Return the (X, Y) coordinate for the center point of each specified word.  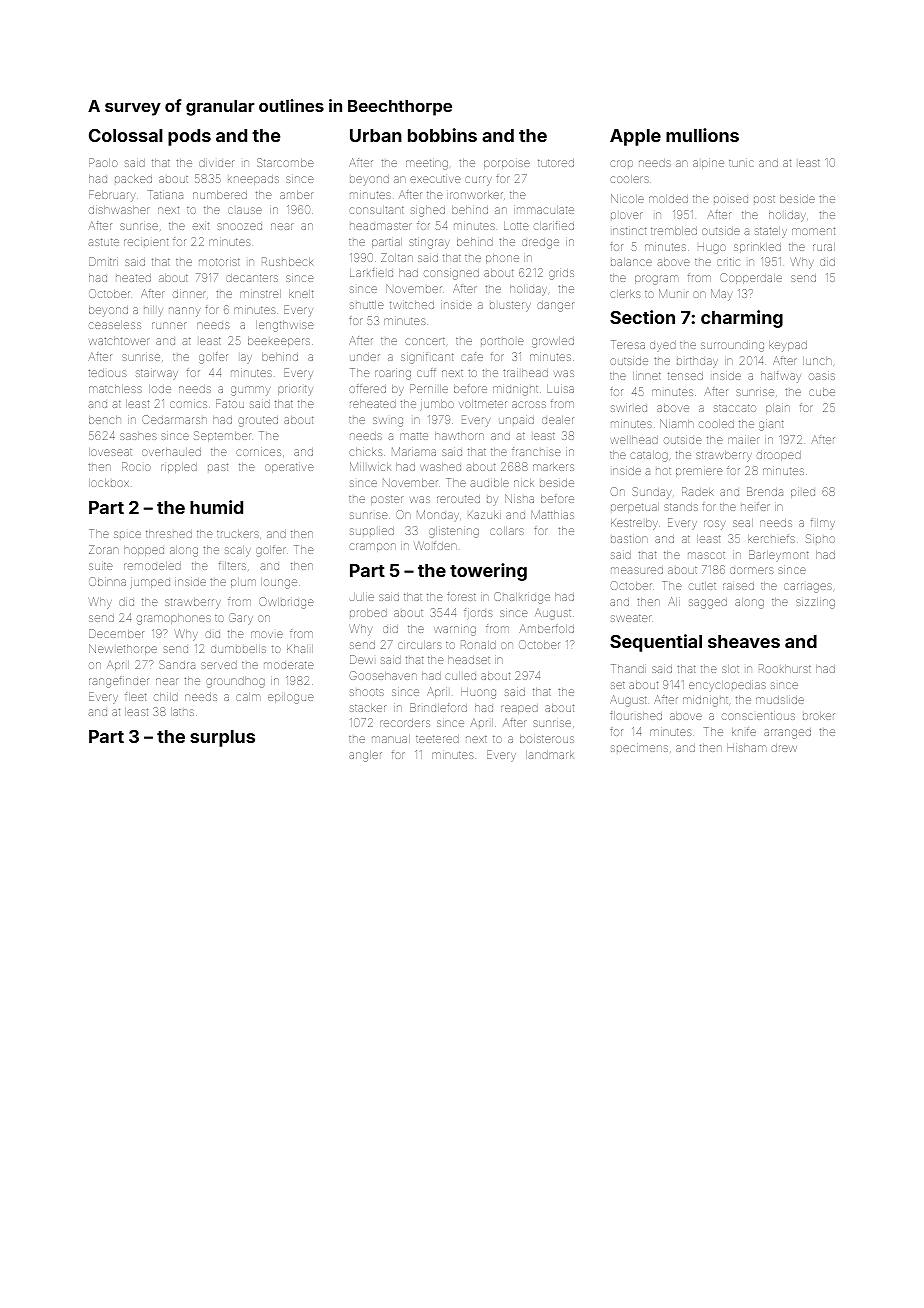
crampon (372, 547)
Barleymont (778, 556)
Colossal (126, 135)
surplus (222, 738)
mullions (702, 135)
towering (488, 572)
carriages (808, 588)
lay (246, 359)
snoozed (239, 226)
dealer (558, 420)
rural (824, 247)
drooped (779, 456)
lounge (279, 583)
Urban (376, 135)
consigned (451, 274)
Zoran (104, 549)
